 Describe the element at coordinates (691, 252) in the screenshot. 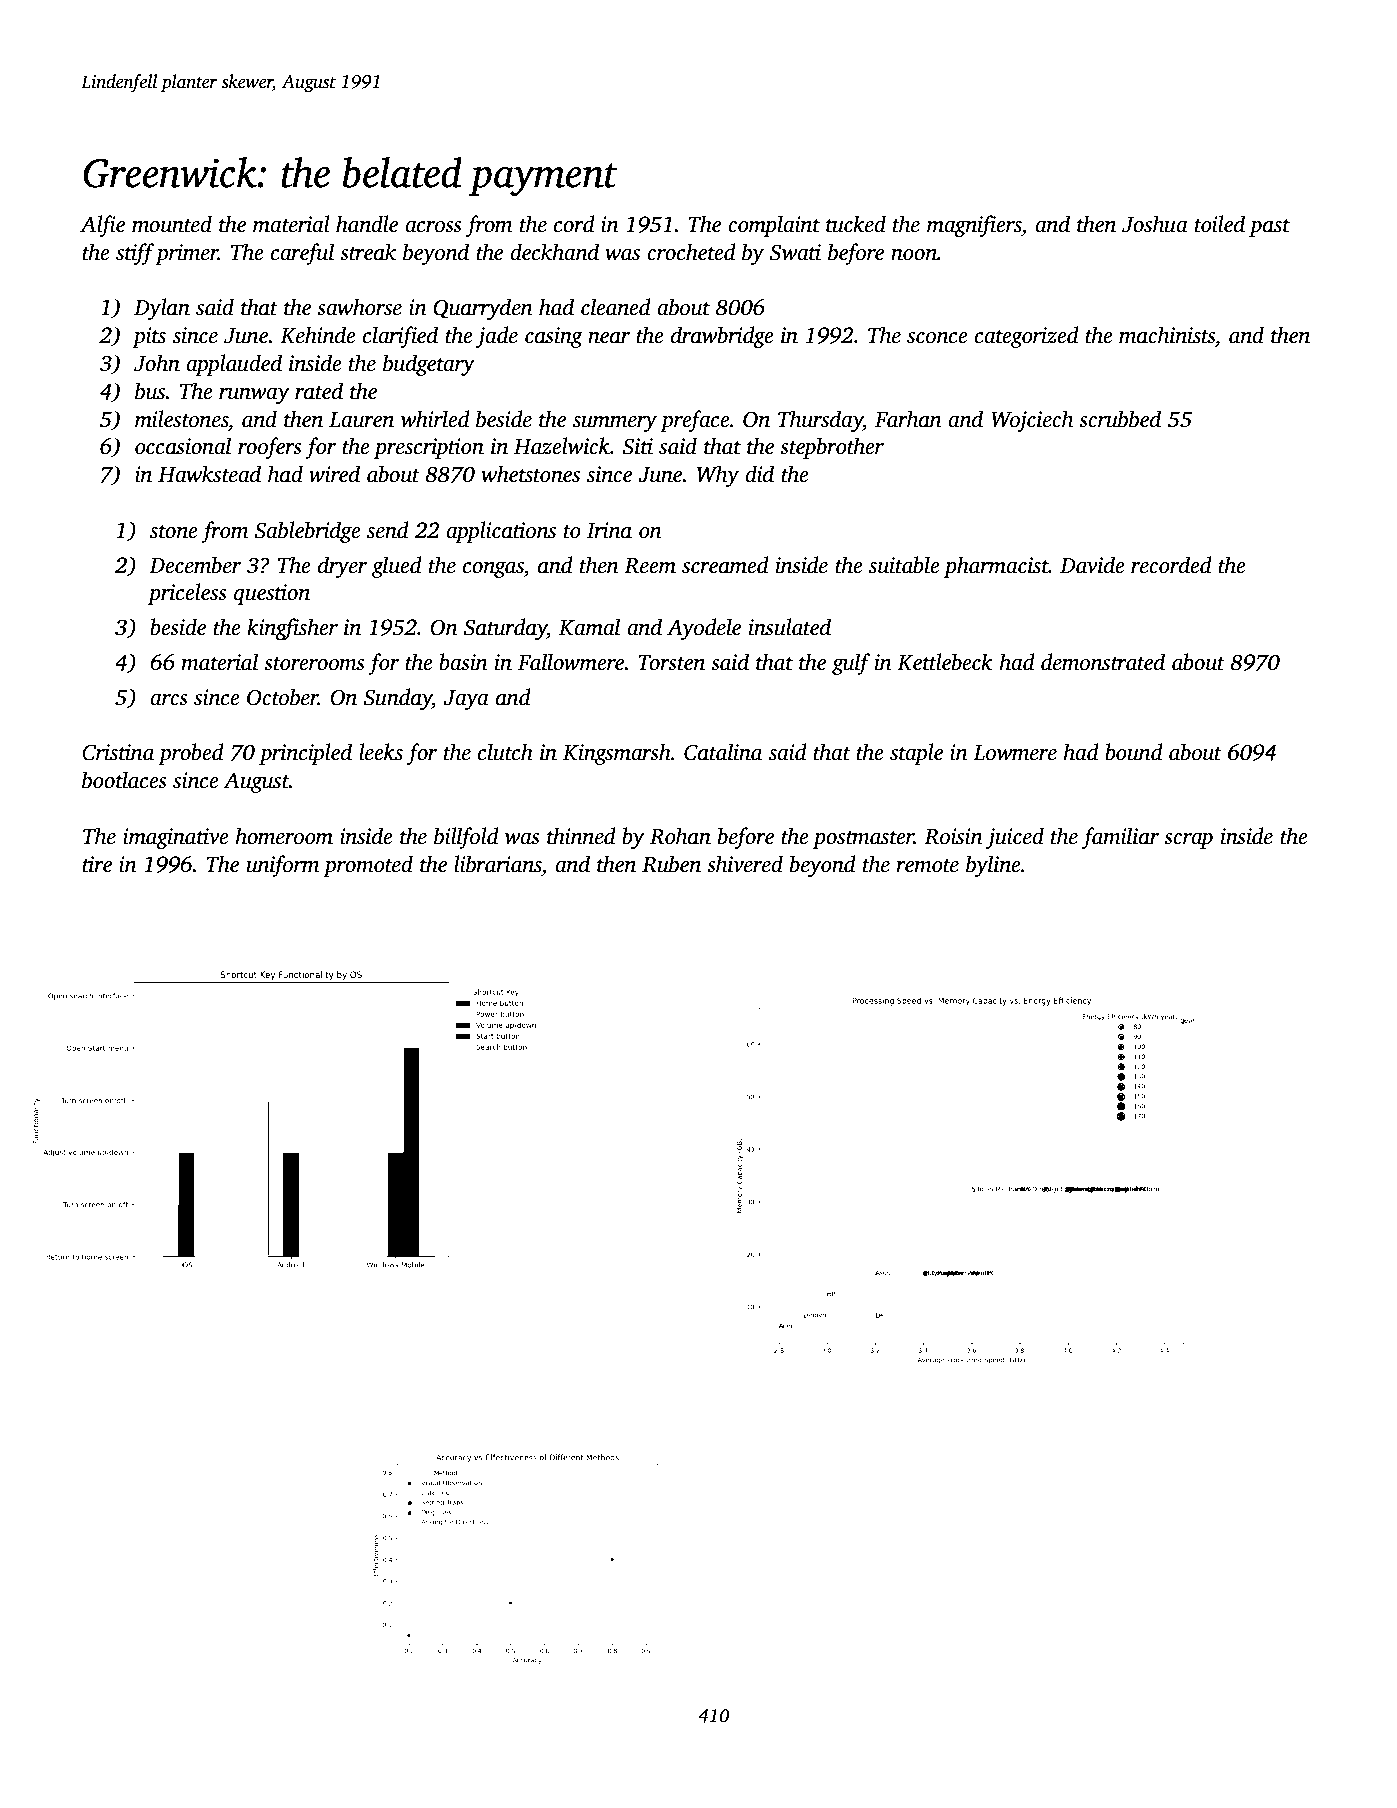

I see `crocheted` at that location.
